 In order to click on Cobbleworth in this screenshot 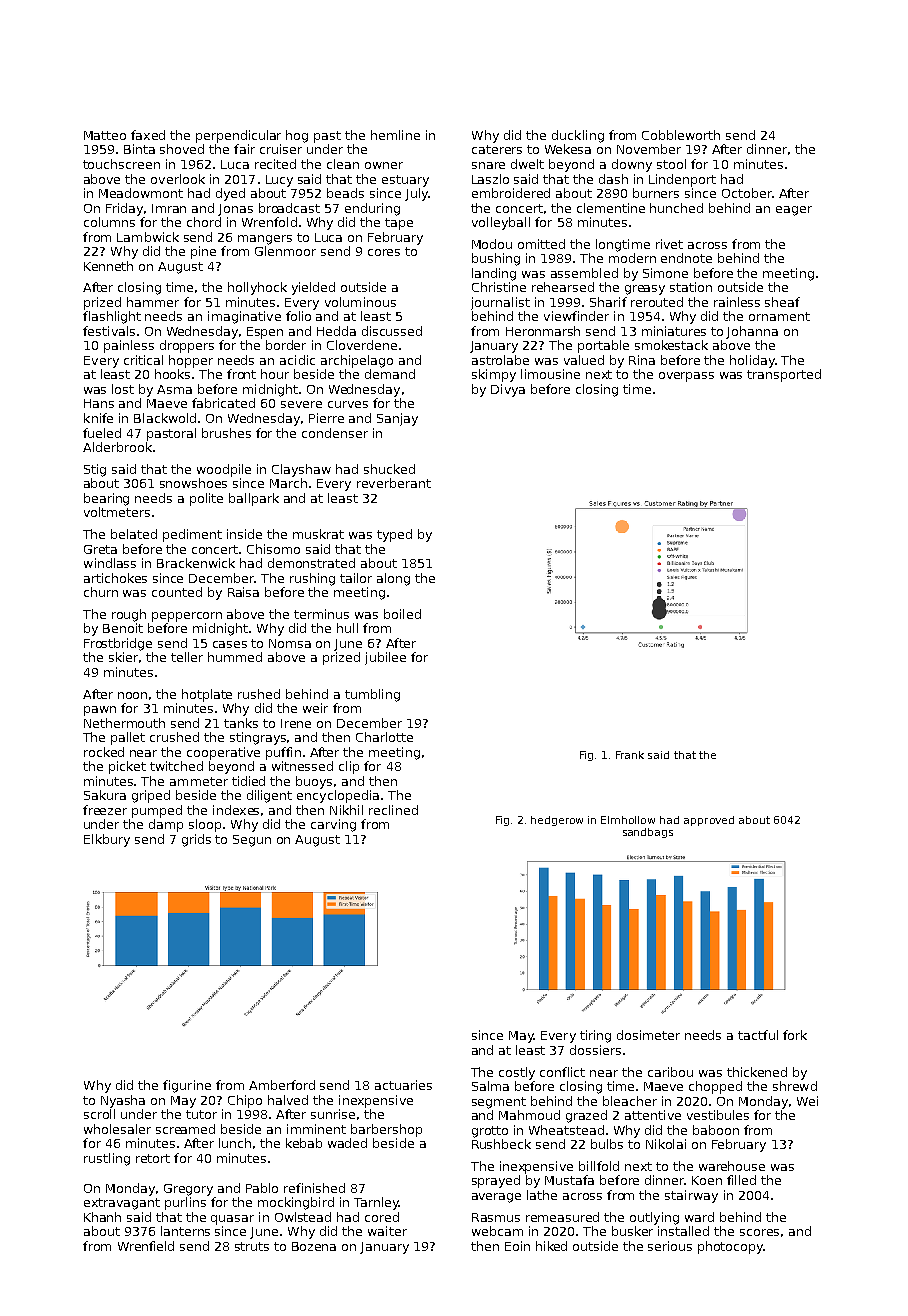, I will do `click(681, 135)`.
